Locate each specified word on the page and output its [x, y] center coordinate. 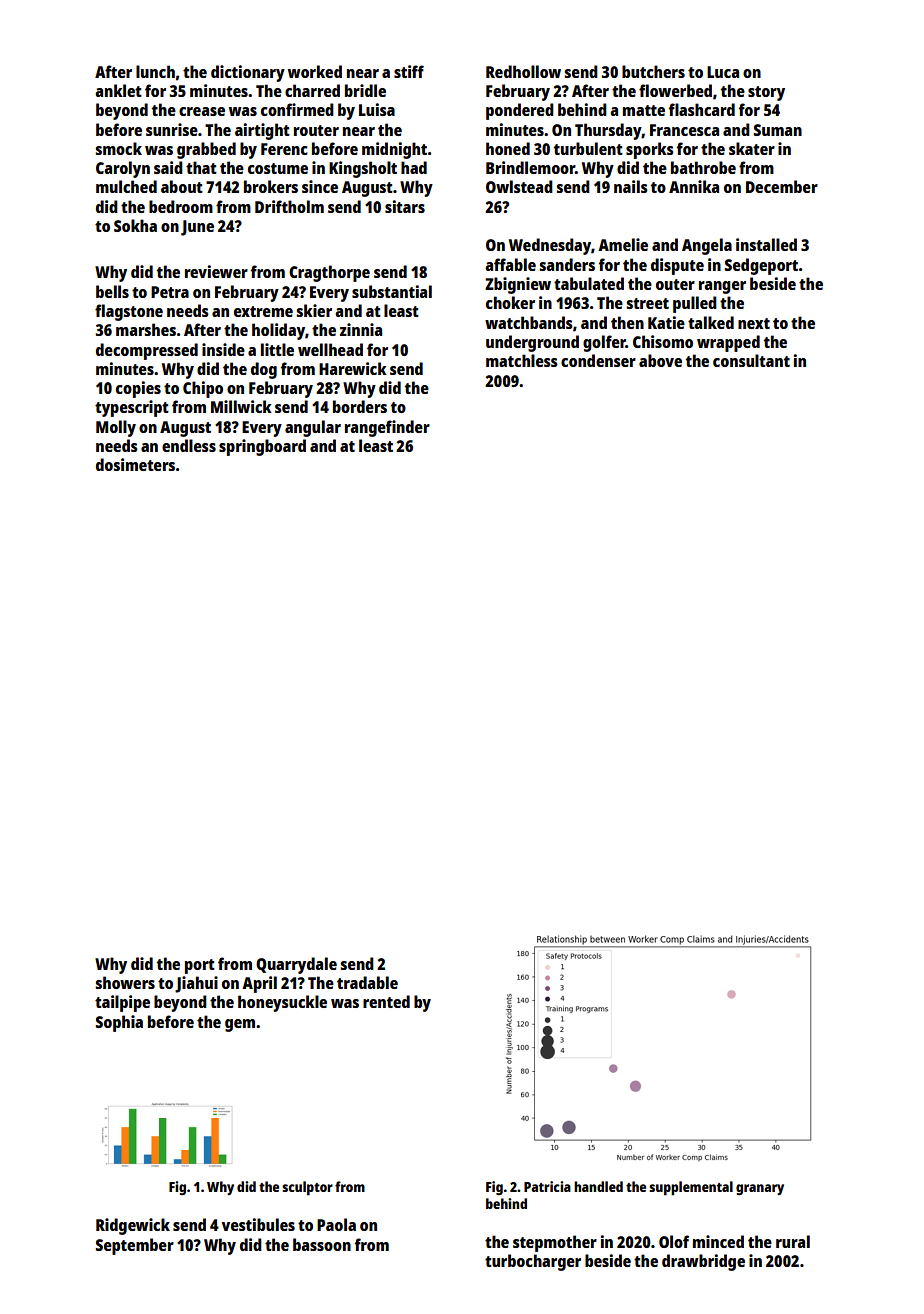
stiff [409, 71]
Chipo [203, 389]
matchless [522, 360]
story [766, 93]
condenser [598, 360]
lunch [155, 71]
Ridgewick [133, 1226]
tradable [367, 982]
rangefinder [387, 428]
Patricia [547, 1186]
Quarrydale [296, 965]
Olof [674, 1241]
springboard [262, 447]
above [660, 360]
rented [386, 1001]
